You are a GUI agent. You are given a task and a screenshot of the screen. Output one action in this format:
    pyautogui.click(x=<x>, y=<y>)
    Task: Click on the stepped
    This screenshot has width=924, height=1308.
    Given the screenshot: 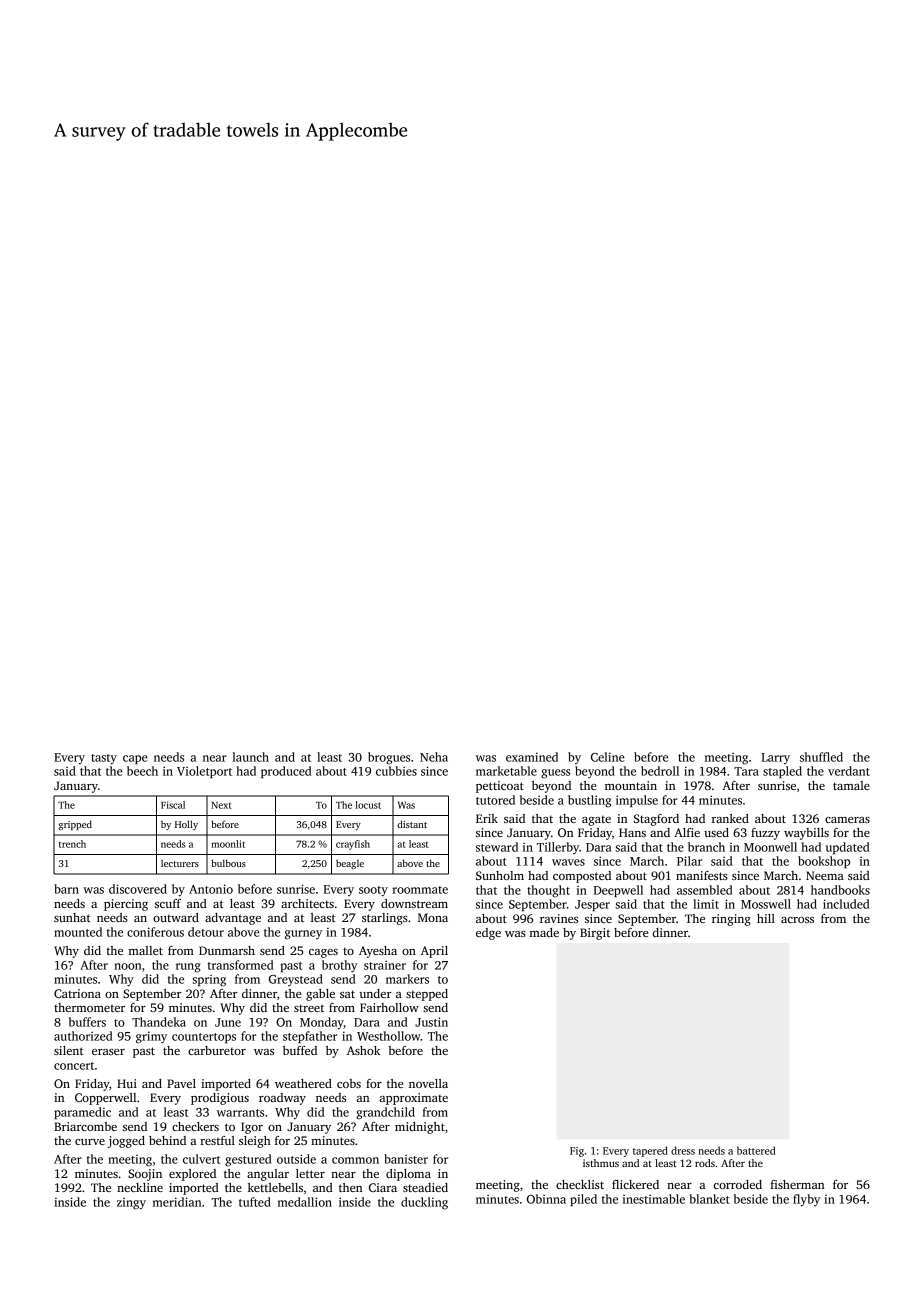 What is the action you would take?
    pyautogui.click(x=427, y=995)
